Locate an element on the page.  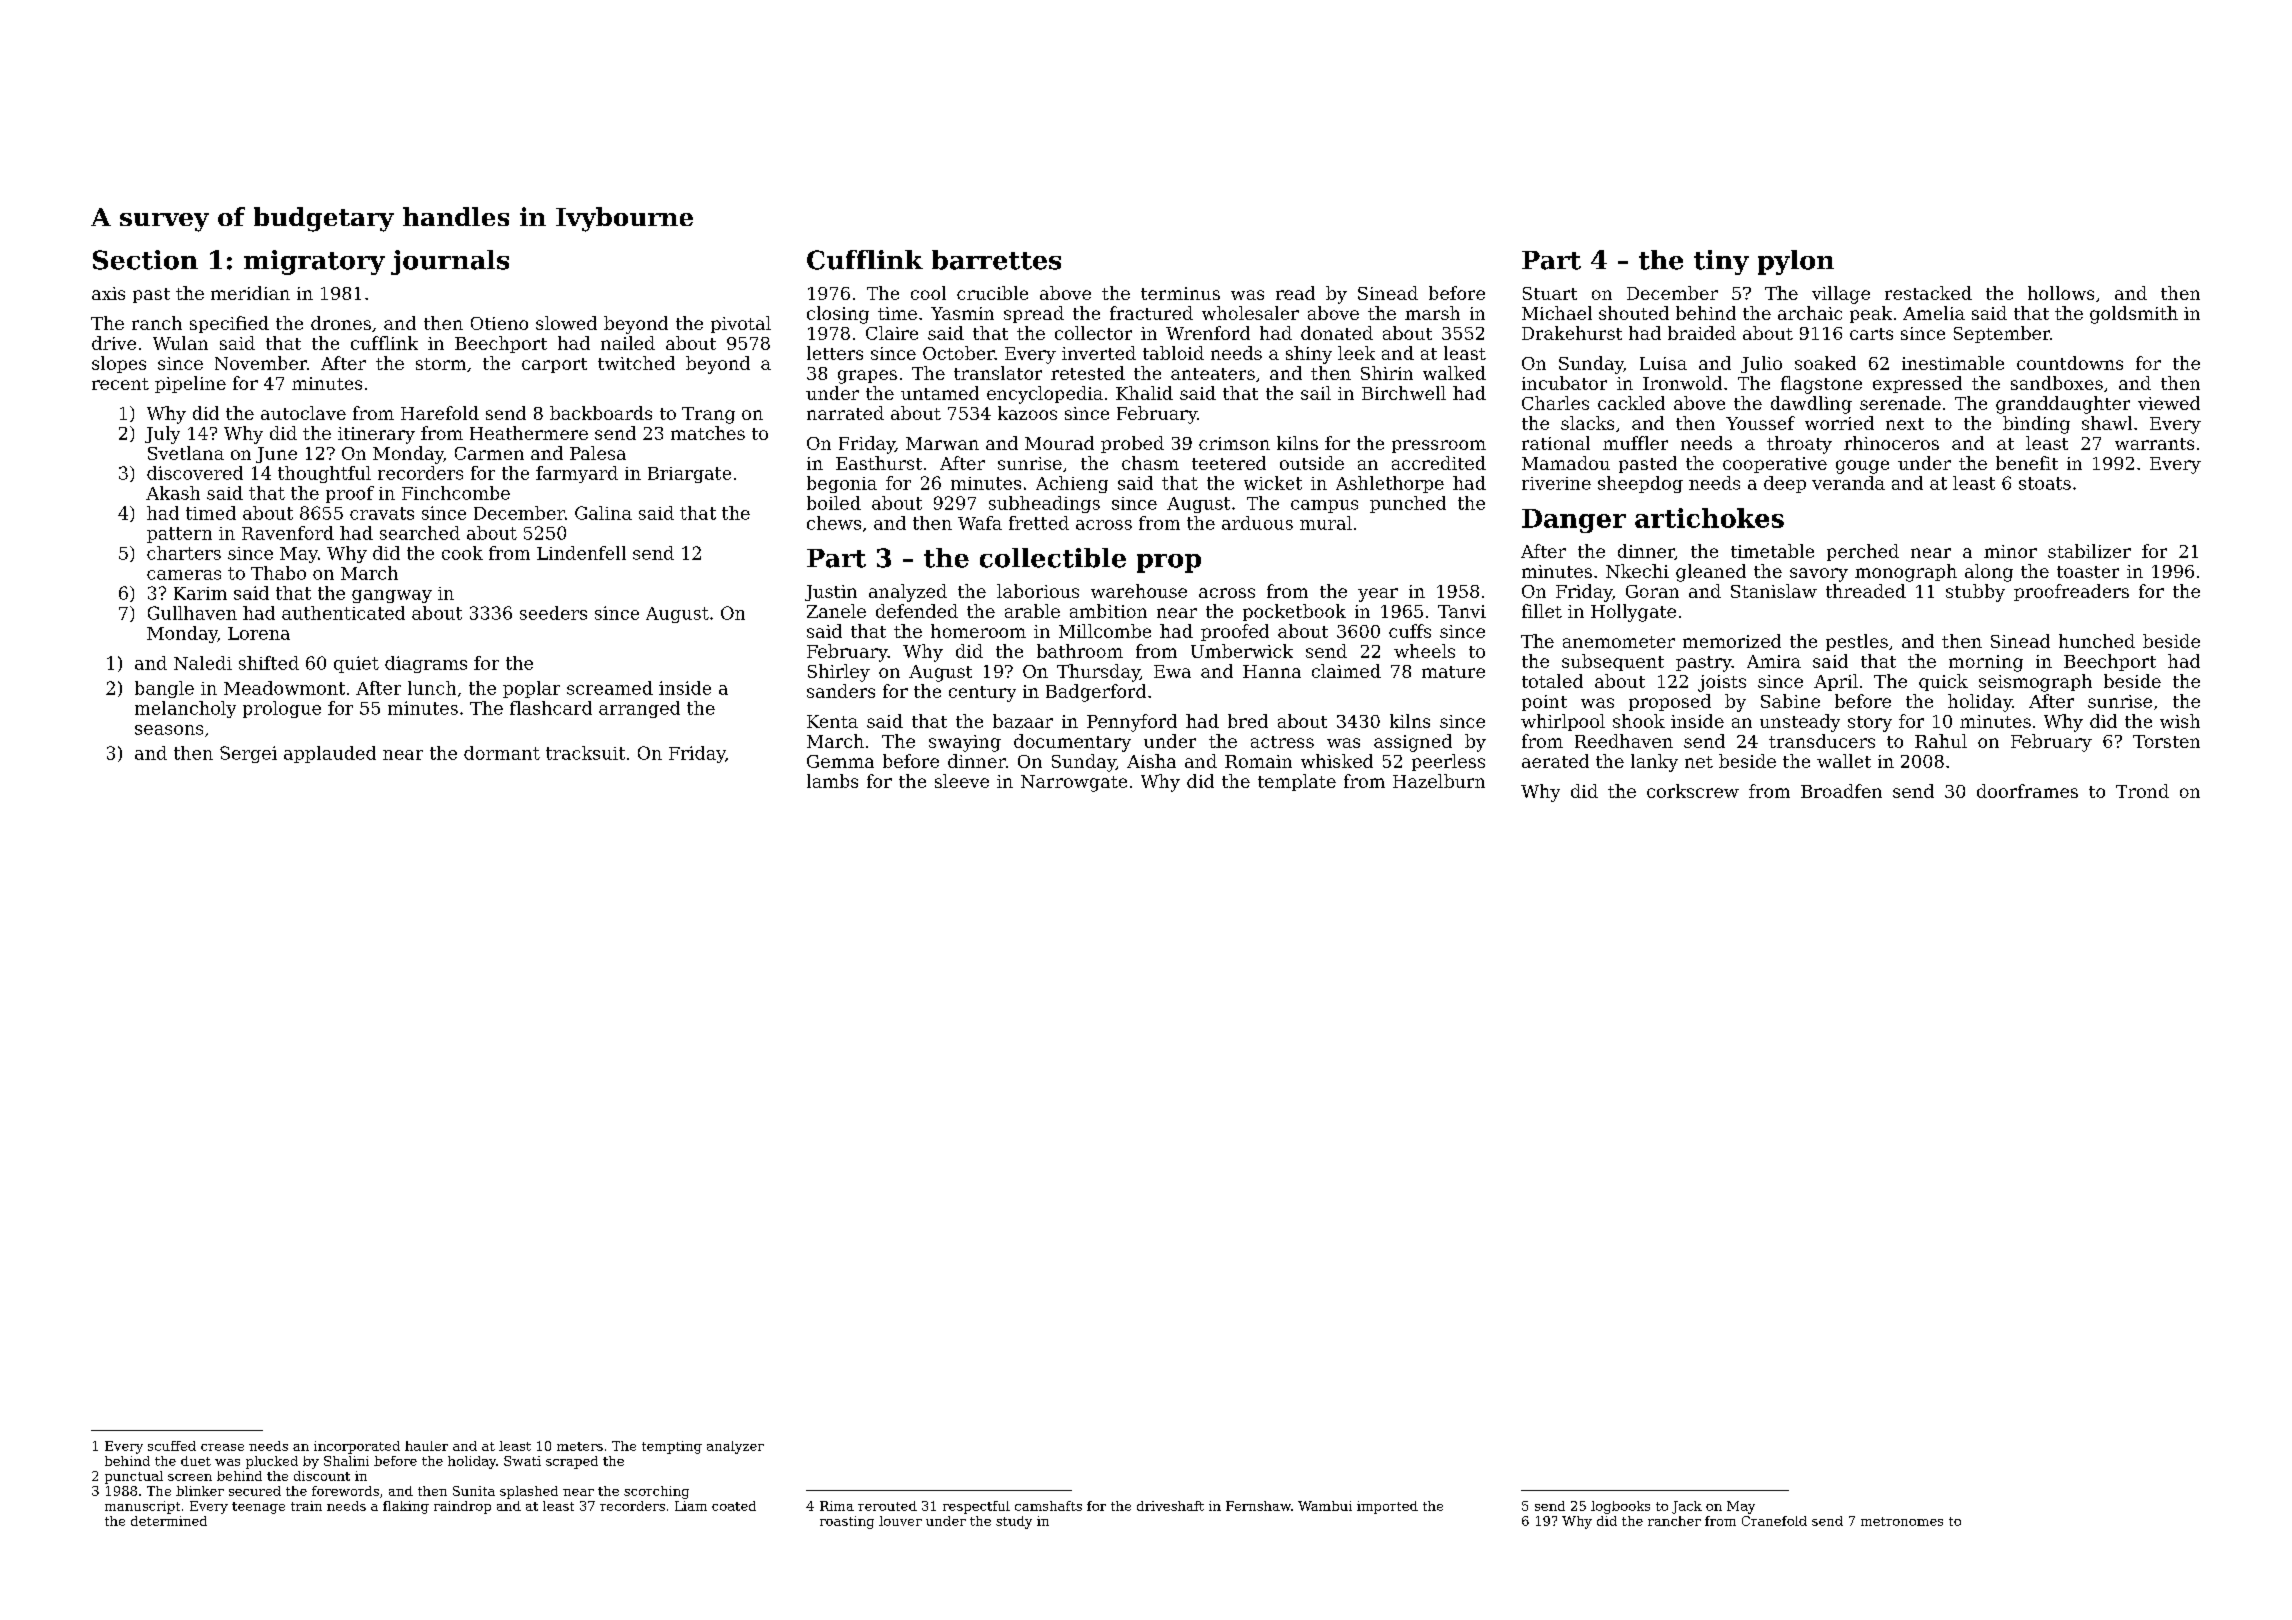
shouted is located at coordinates (1634, 313).
